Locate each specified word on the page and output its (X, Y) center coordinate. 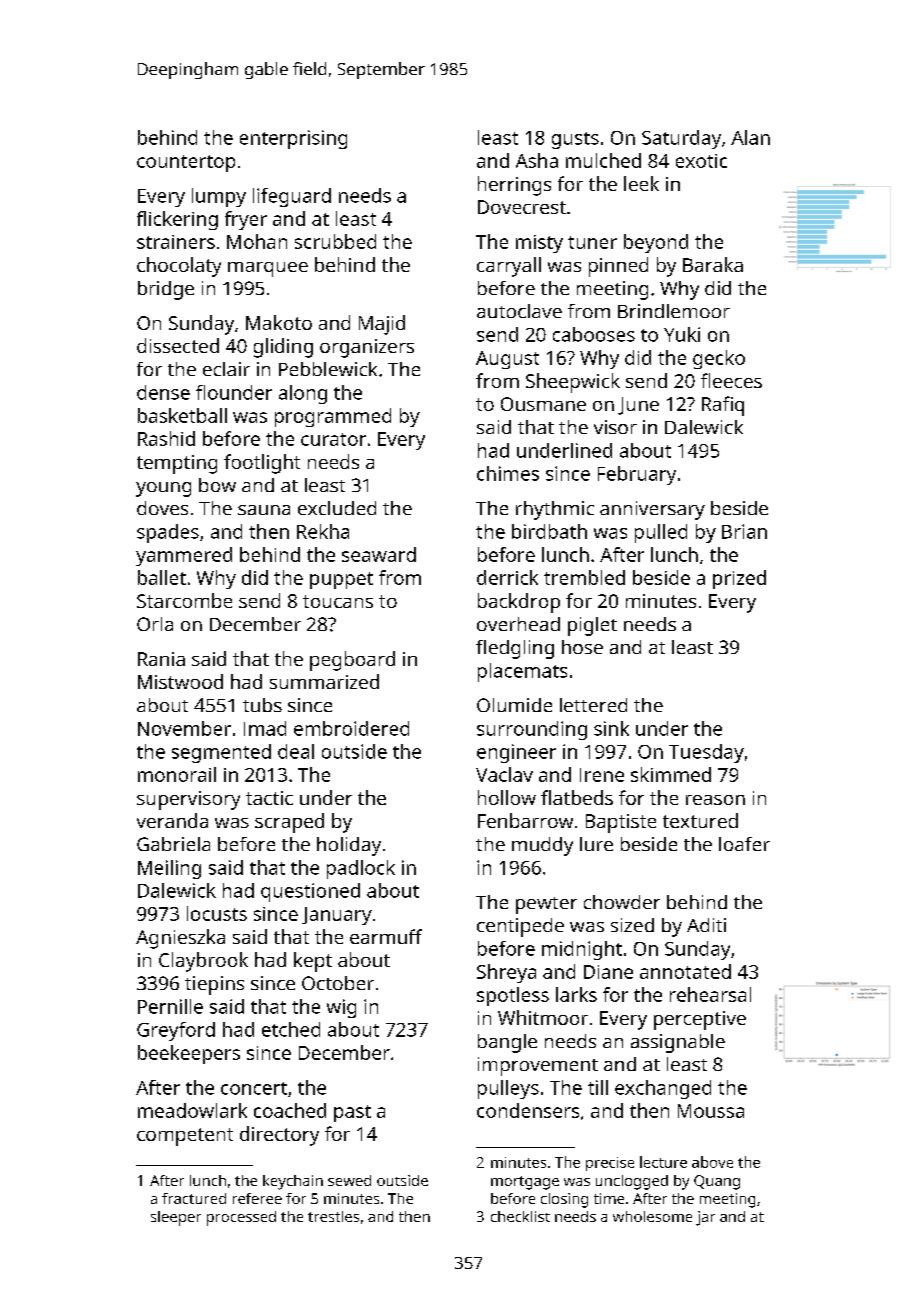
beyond (656, 243)
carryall (509, 267)
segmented (221, 753)
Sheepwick (573, 383)
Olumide (514, 705)
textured (700, 820)
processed (241, 1218)
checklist (520, 1216)
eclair (226, 369)
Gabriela (173, 844)
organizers (367, 348)
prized (739, 579)
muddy (542, 846)
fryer (246, 220)
